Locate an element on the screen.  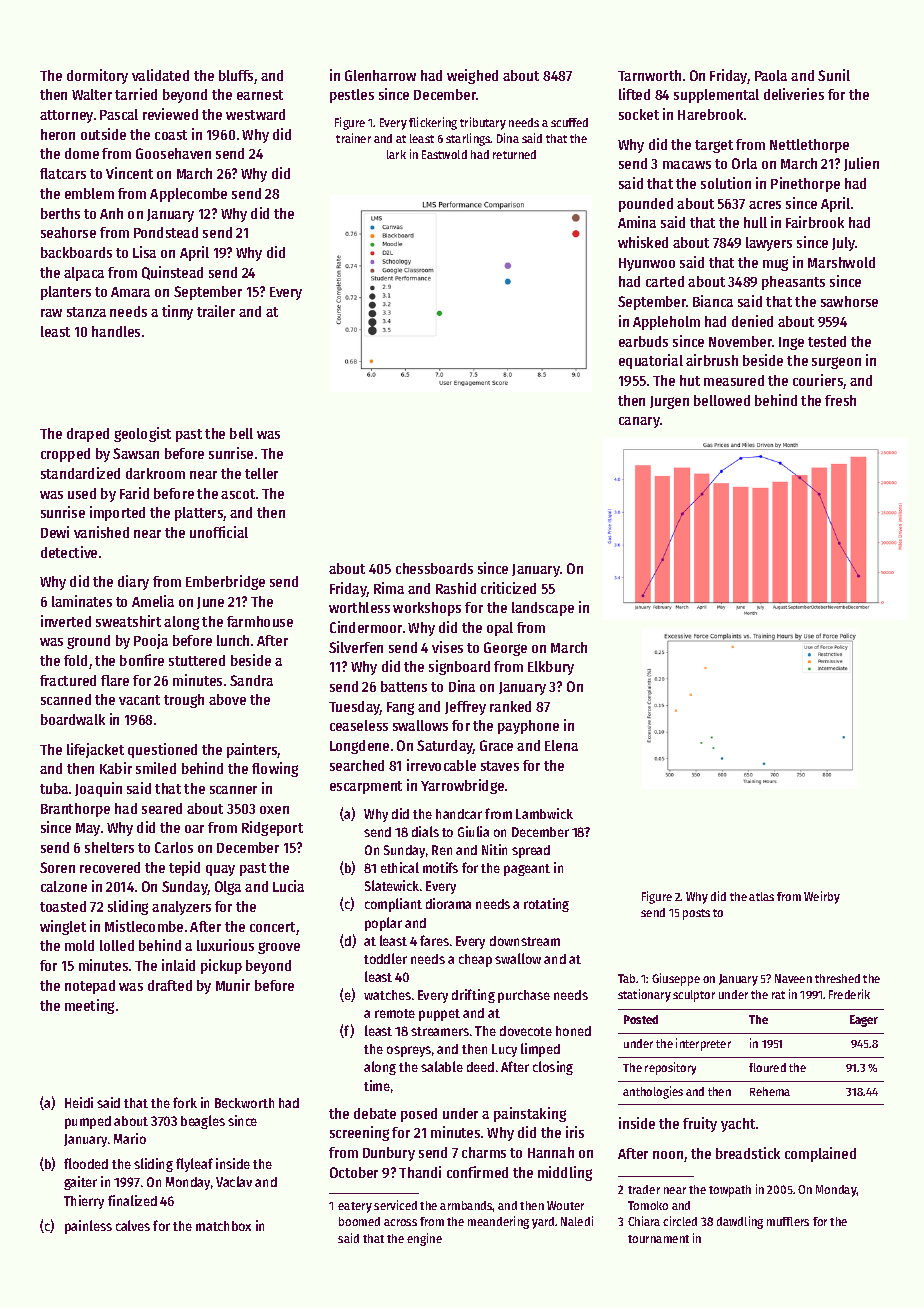
Weirby is located at coordinates (822, 897).
